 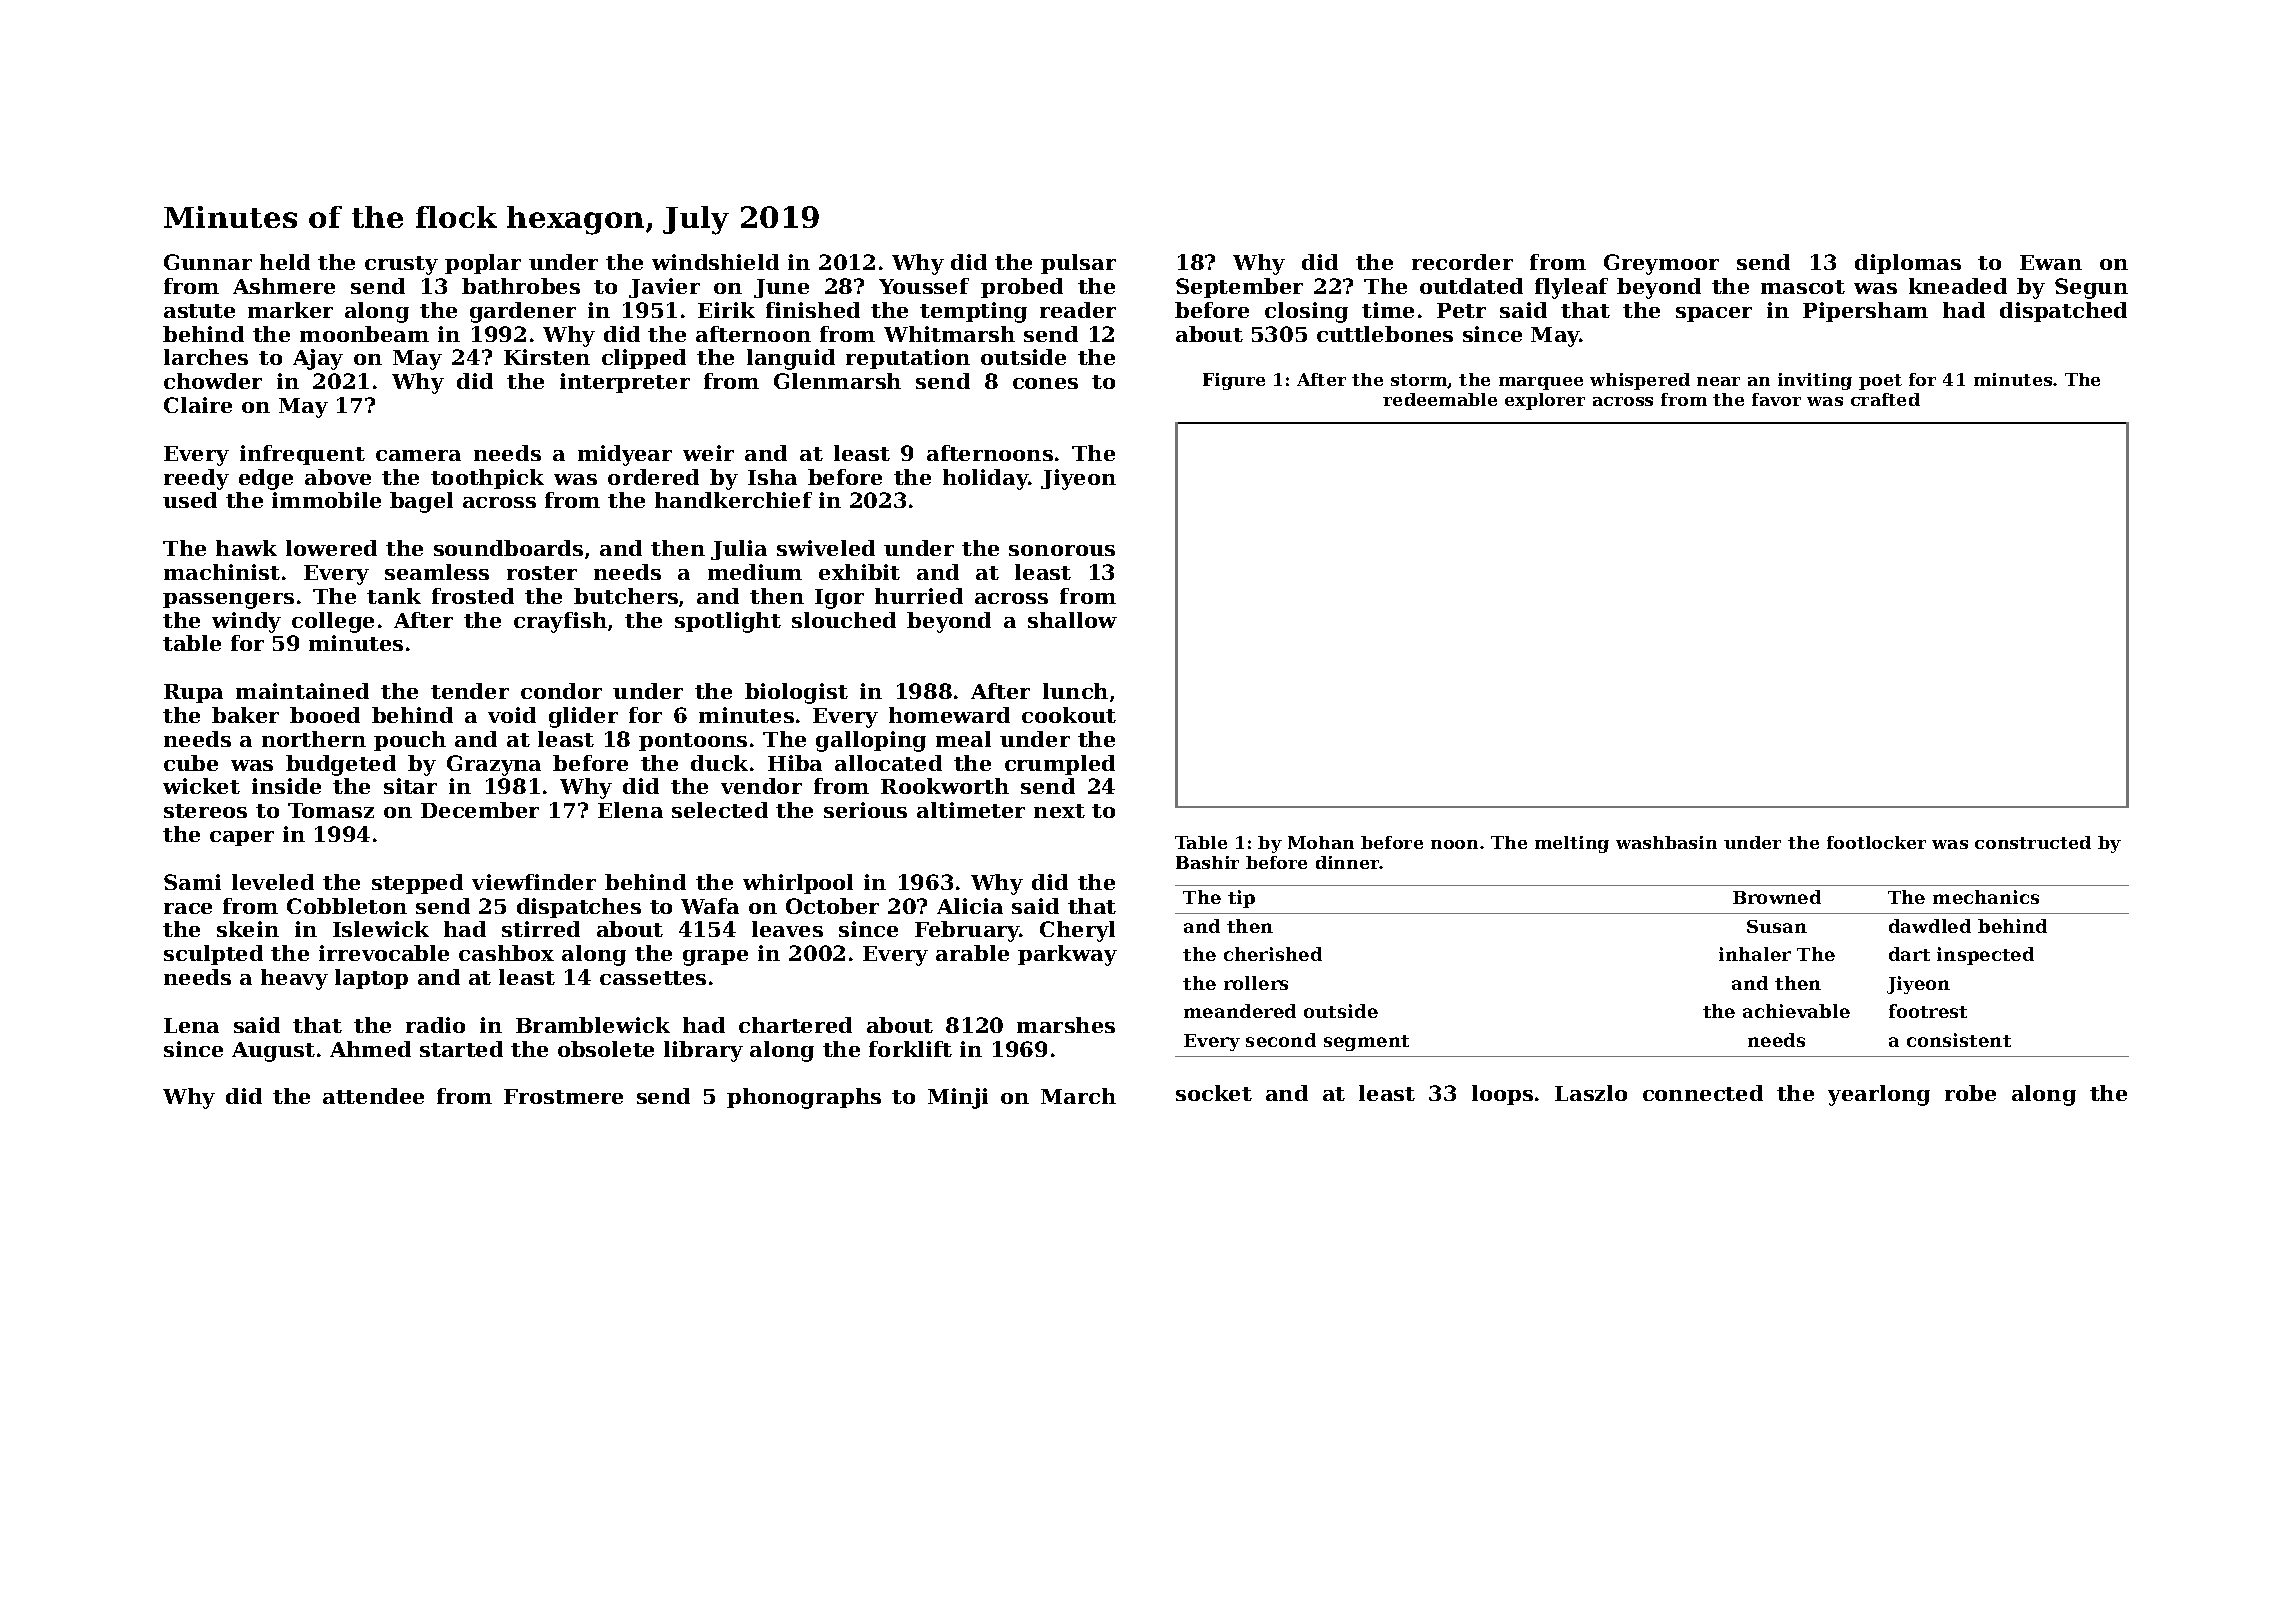 I want to click on reader, so click(x=1078, y=310).
